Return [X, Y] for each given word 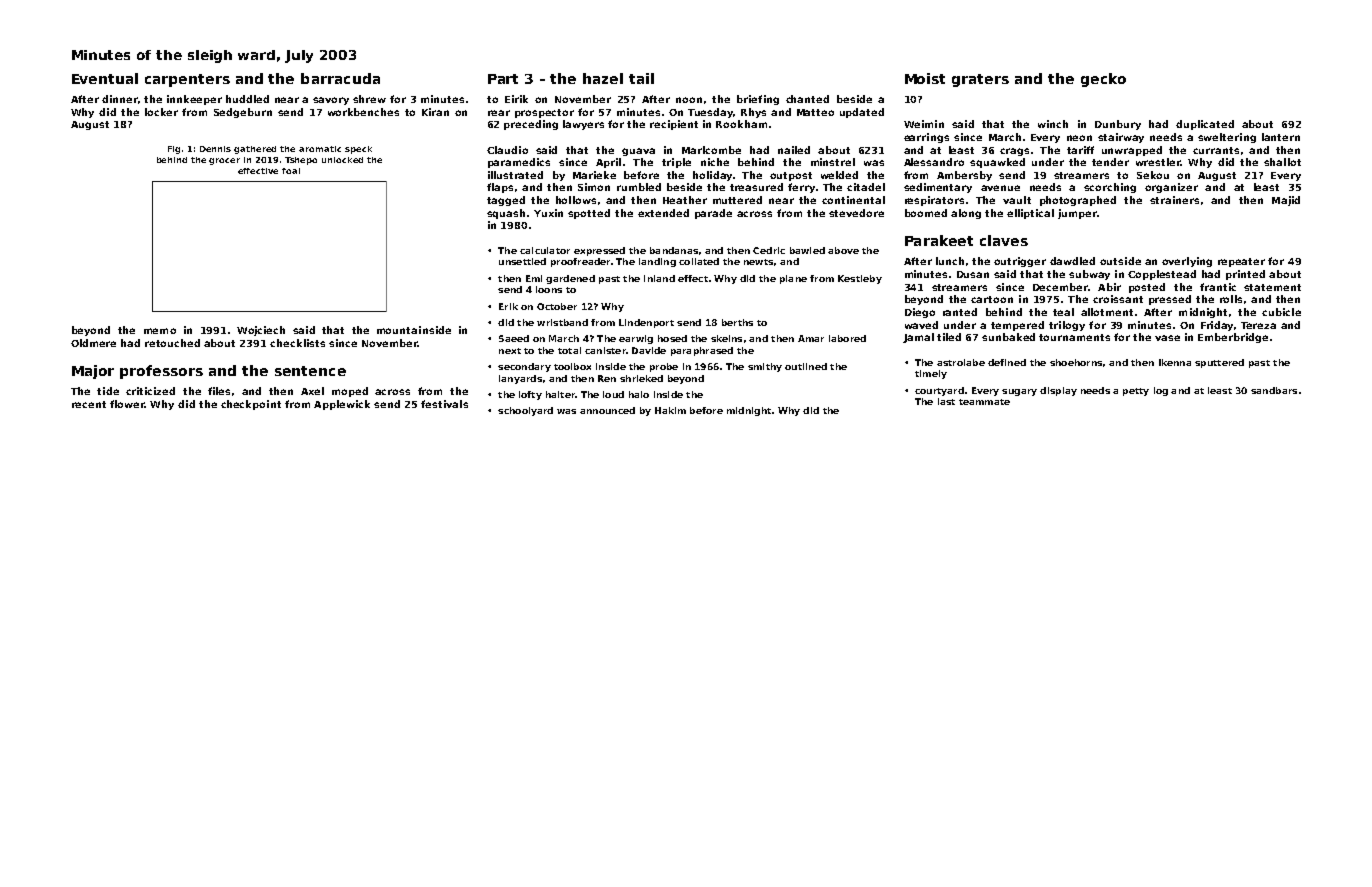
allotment [1107, 312]
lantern [1281, 137]
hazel [603, 78]
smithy [765, 367]
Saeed [514, 338]
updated [862, 113]
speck [358, 150]
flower [127, 404]
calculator [545, 250]
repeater [1241, 262]
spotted [589, 214]
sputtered [1219, 363]
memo [160, 331]
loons [549, 289]
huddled [247, 99]
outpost [791, 176]
